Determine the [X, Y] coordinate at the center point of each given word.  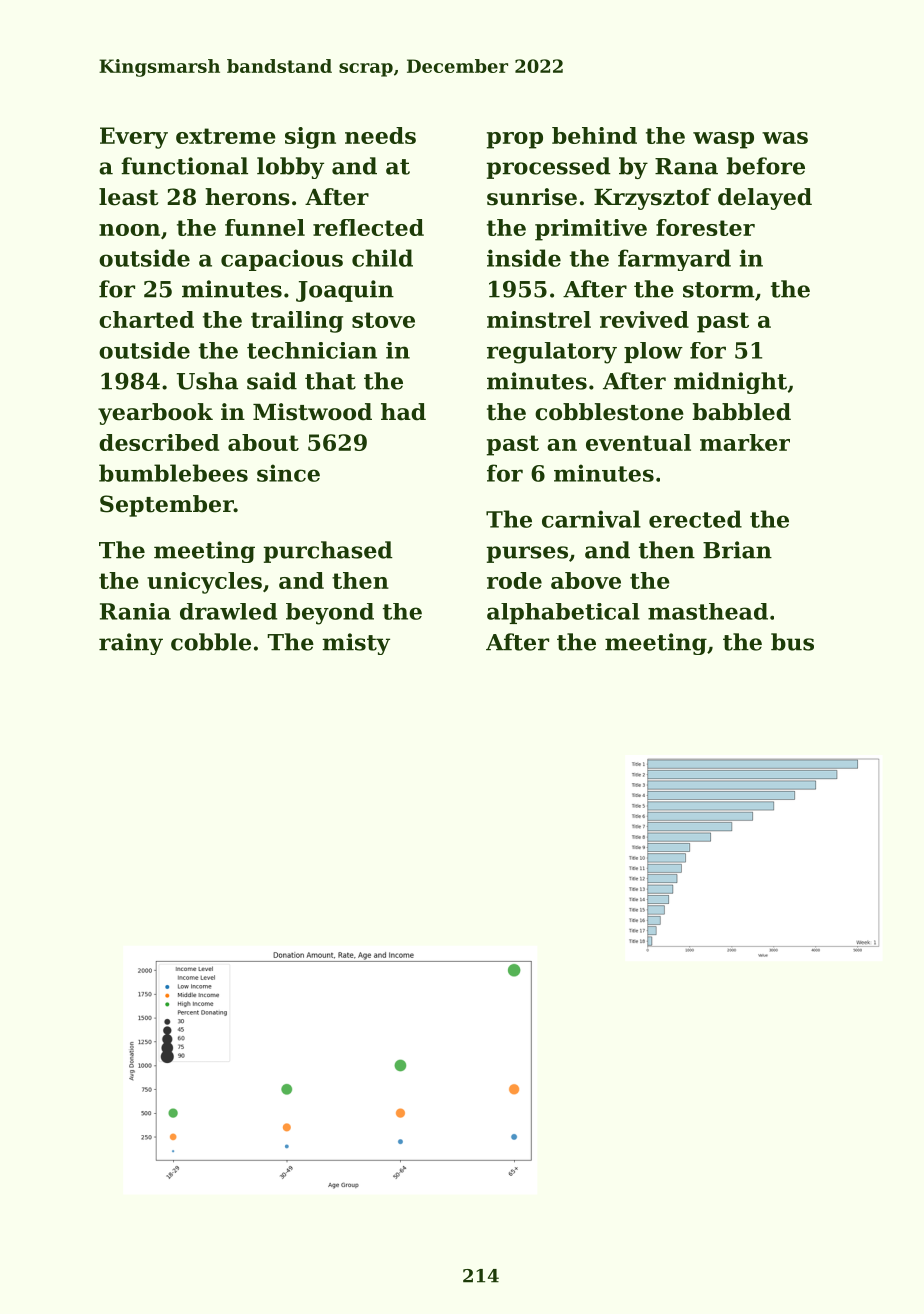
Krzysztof [652, 199]
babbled [742, 412]
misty [356, 644]
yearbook [155, 414]
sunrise [532, 197]
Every [134, 138]
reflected [368, 227]
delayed [765, 199]
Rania [135, 611]
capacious [282, 260]
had [403, 412]
